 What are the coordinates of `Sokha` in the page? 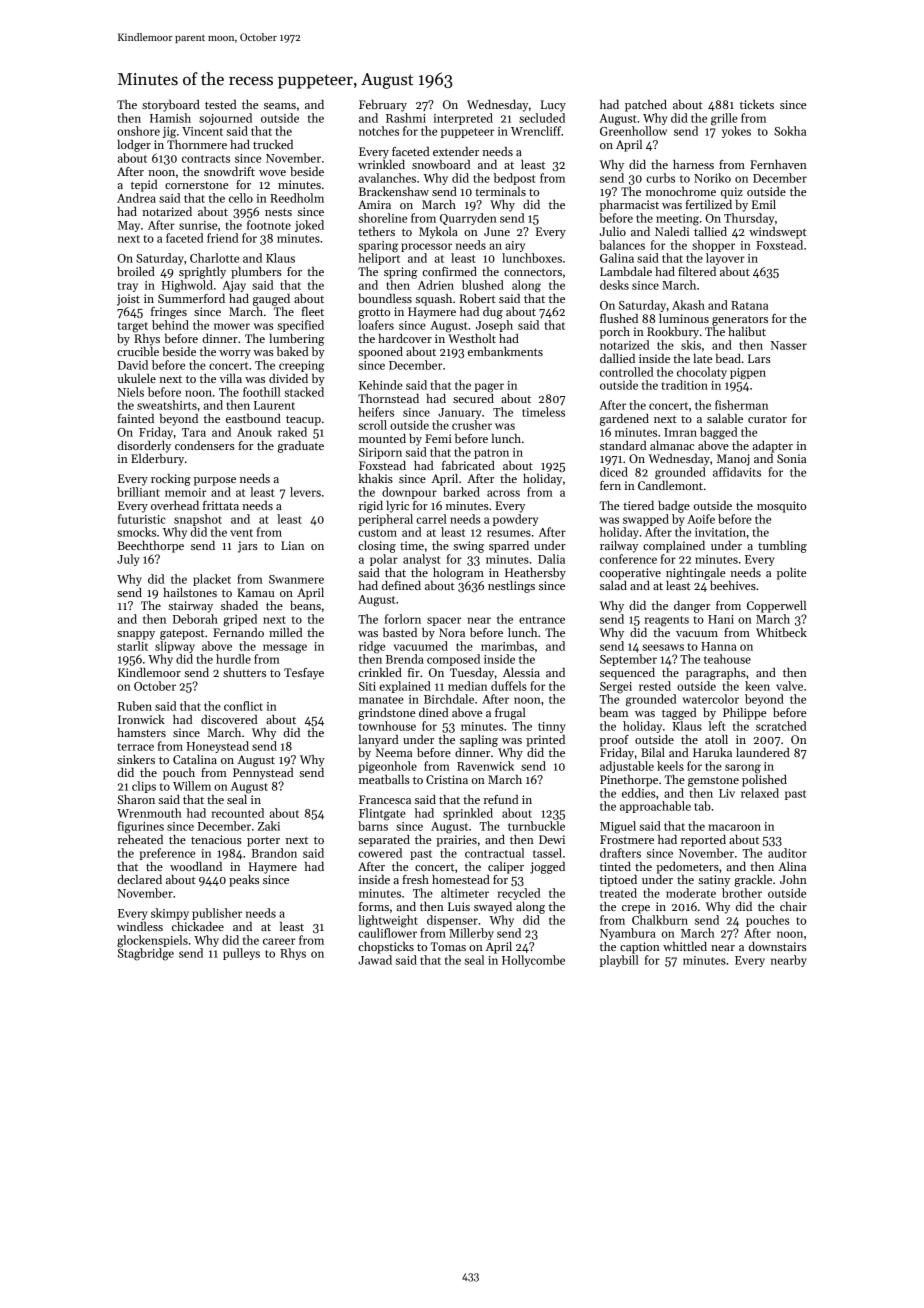 It's located at (790, 131).
